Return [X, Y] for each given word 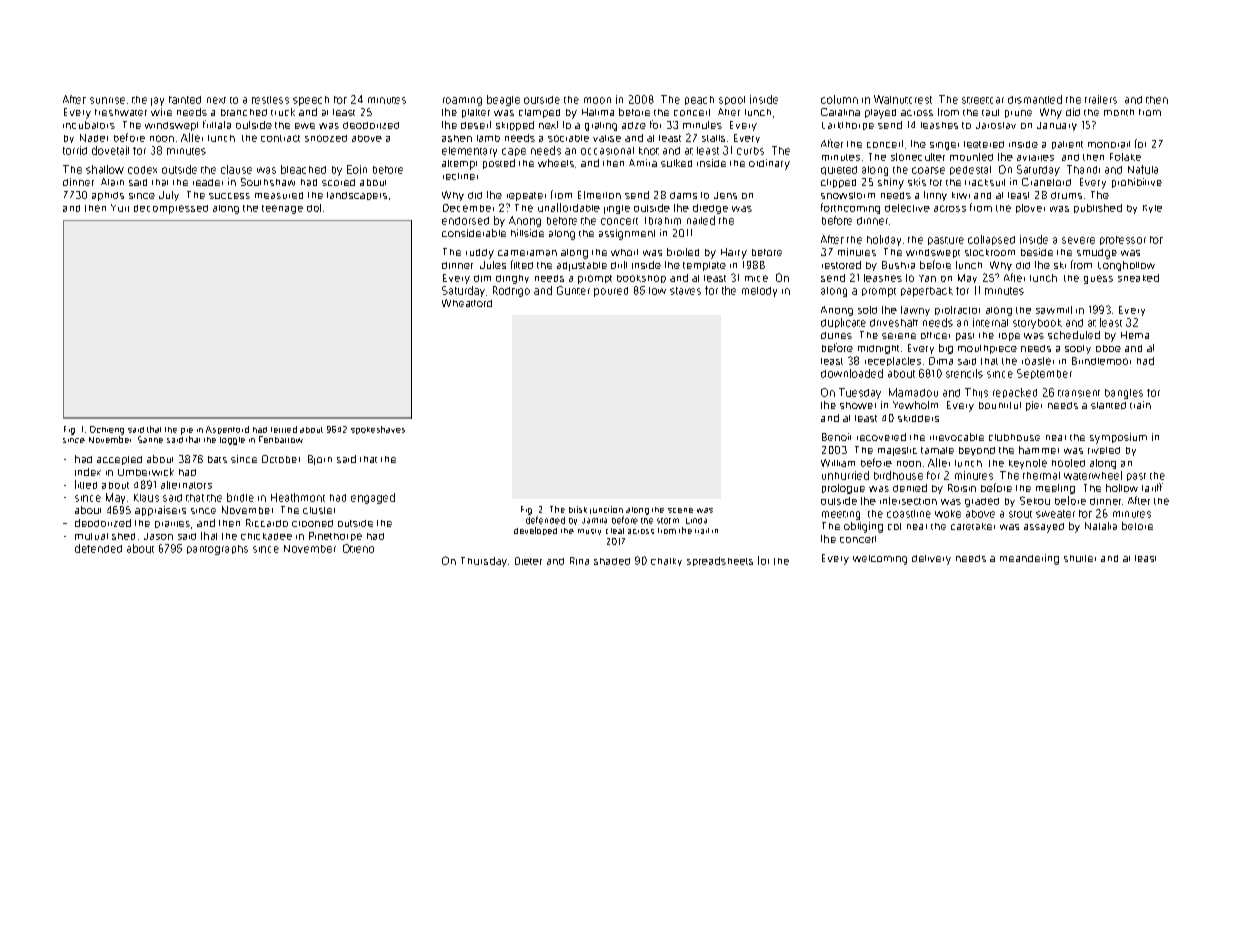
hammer [1039, 450]
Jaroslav [996, 125]
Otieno [358, 548]
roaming [462, 101]
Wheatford [467, 303]
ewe [305, 126]
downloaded [852, 373]
